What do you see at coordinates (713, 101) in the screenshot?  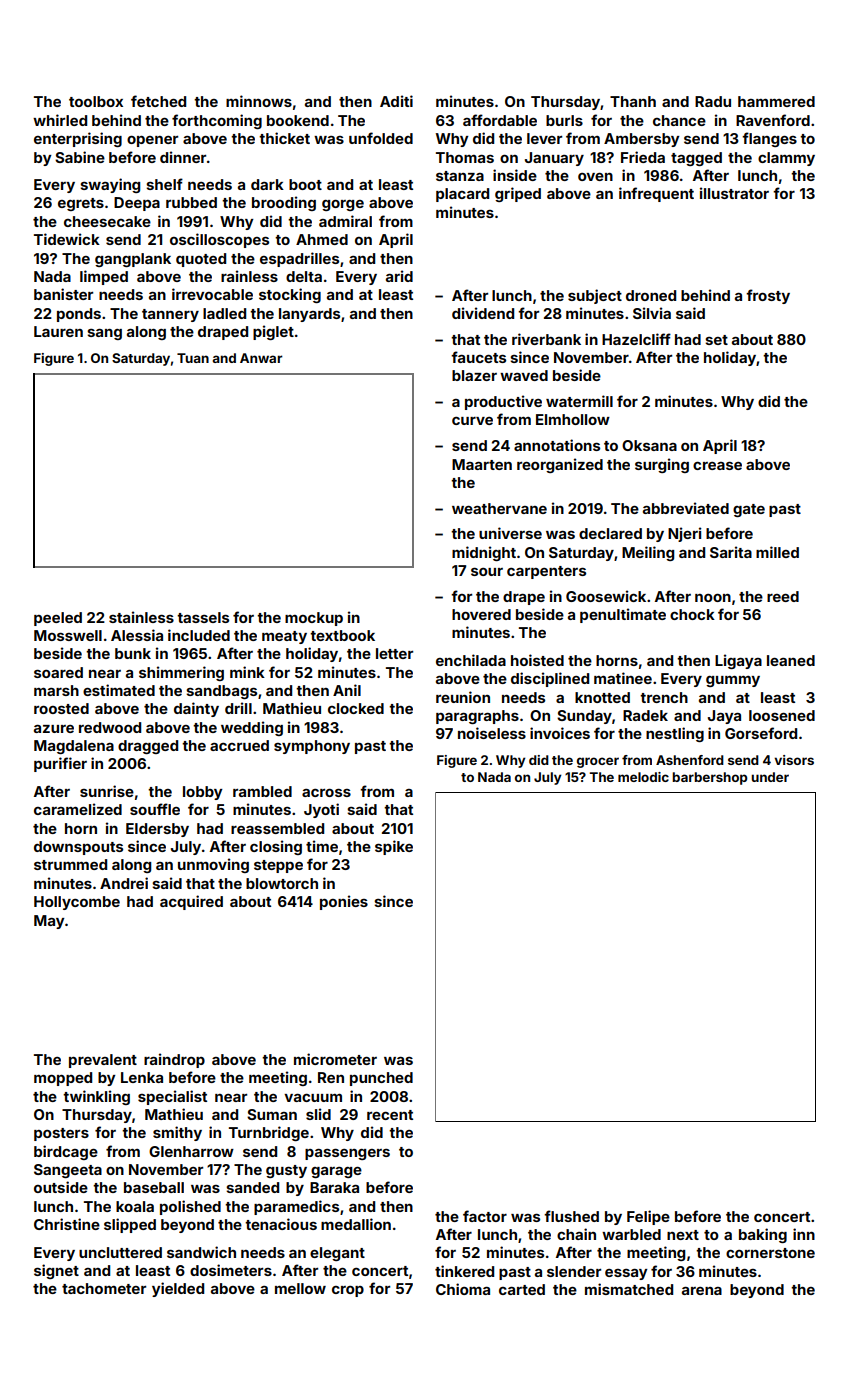 I see `Radu` at bounding box center [713, 101].
